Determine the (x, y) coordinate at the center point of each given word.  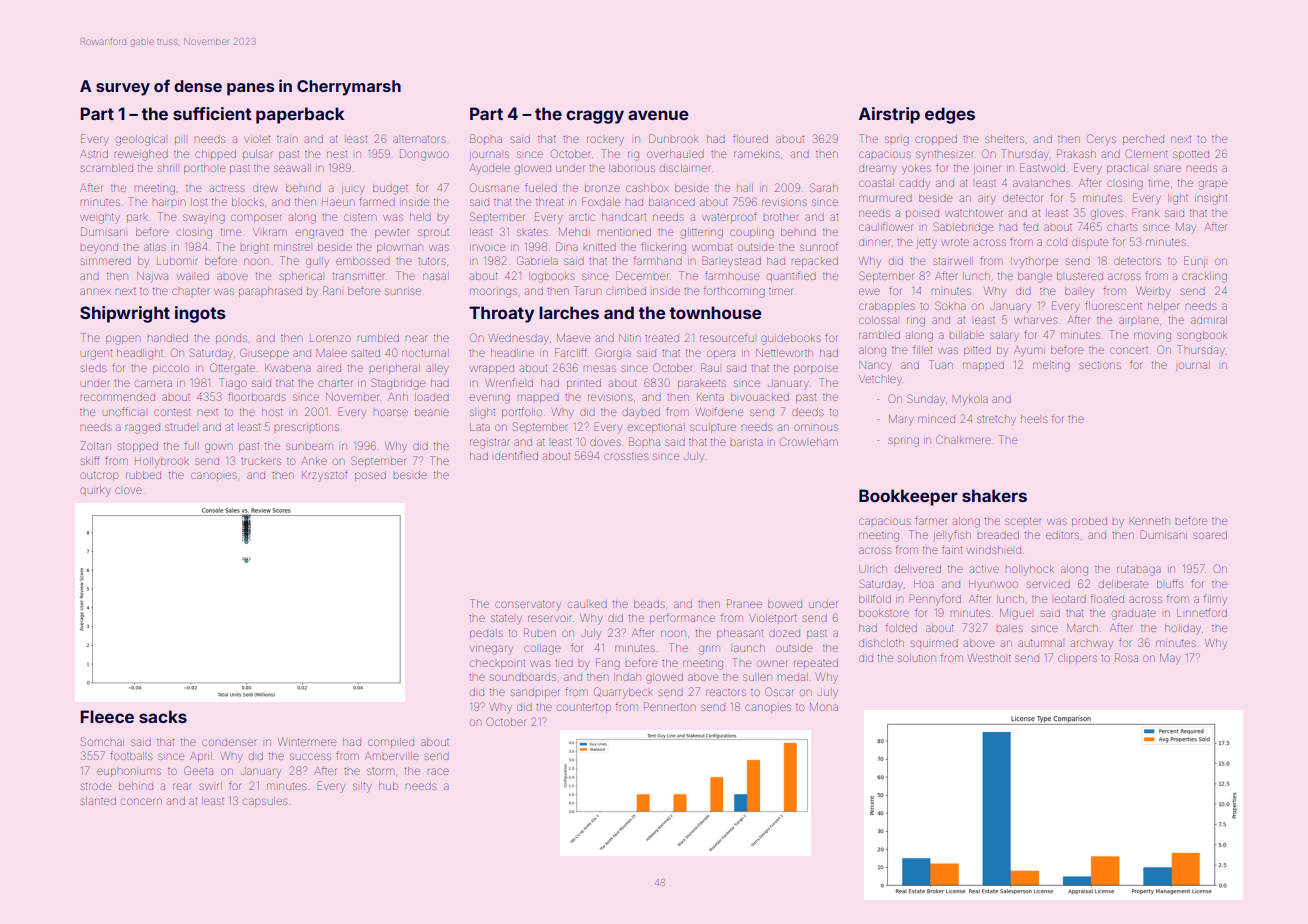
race (438, 771)
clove (128, 490)
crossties (626, 456)
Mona (824, 707)
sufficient (212, 113)
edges (950, 115)
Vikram (270, 232)
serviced (1048, 584)
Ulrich (873, 569)
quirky (95, 491)
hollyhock (1030, 570)
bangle (1035, 277)
